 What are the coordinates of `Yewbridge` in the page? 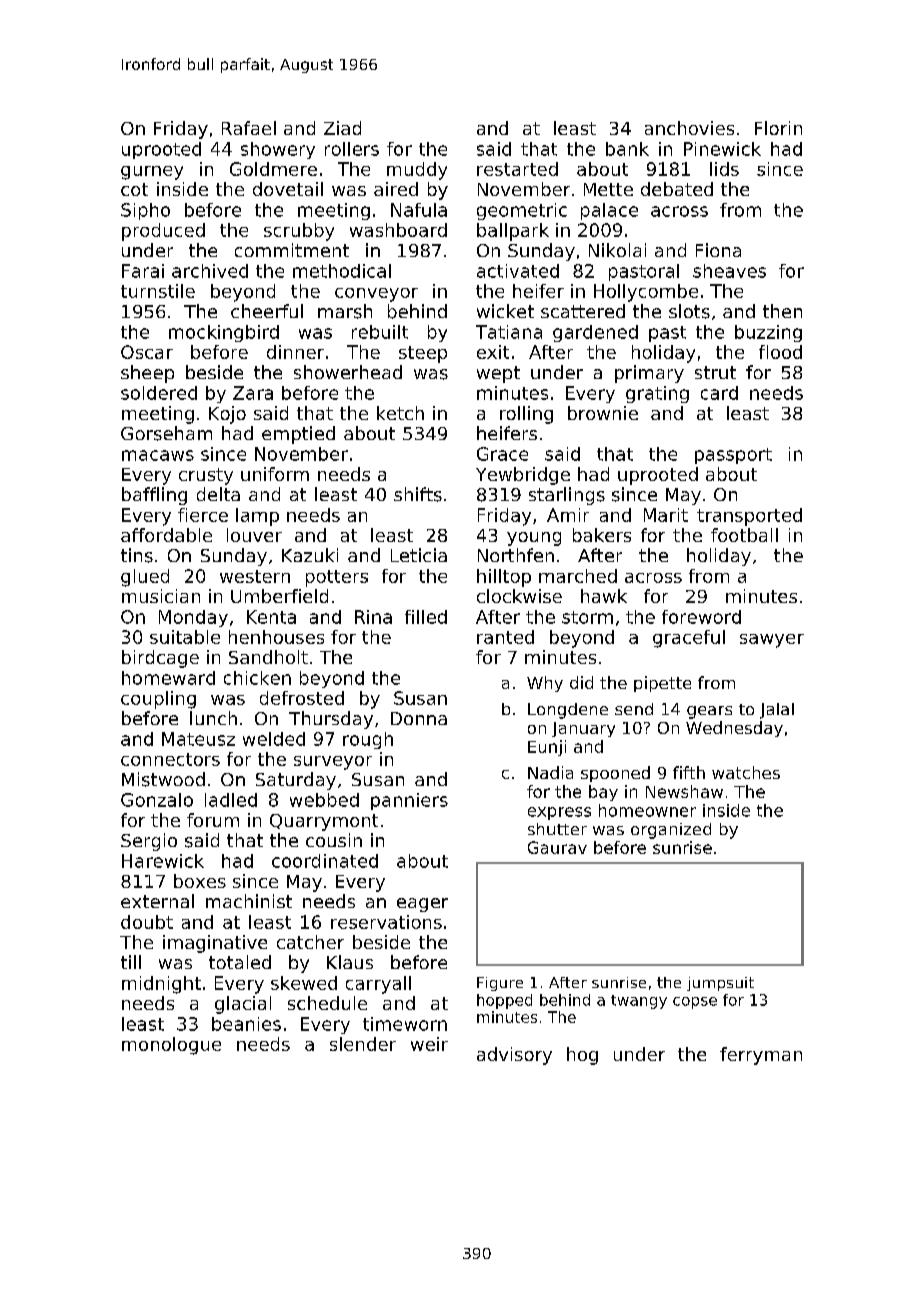 It's located at (523, 476).
